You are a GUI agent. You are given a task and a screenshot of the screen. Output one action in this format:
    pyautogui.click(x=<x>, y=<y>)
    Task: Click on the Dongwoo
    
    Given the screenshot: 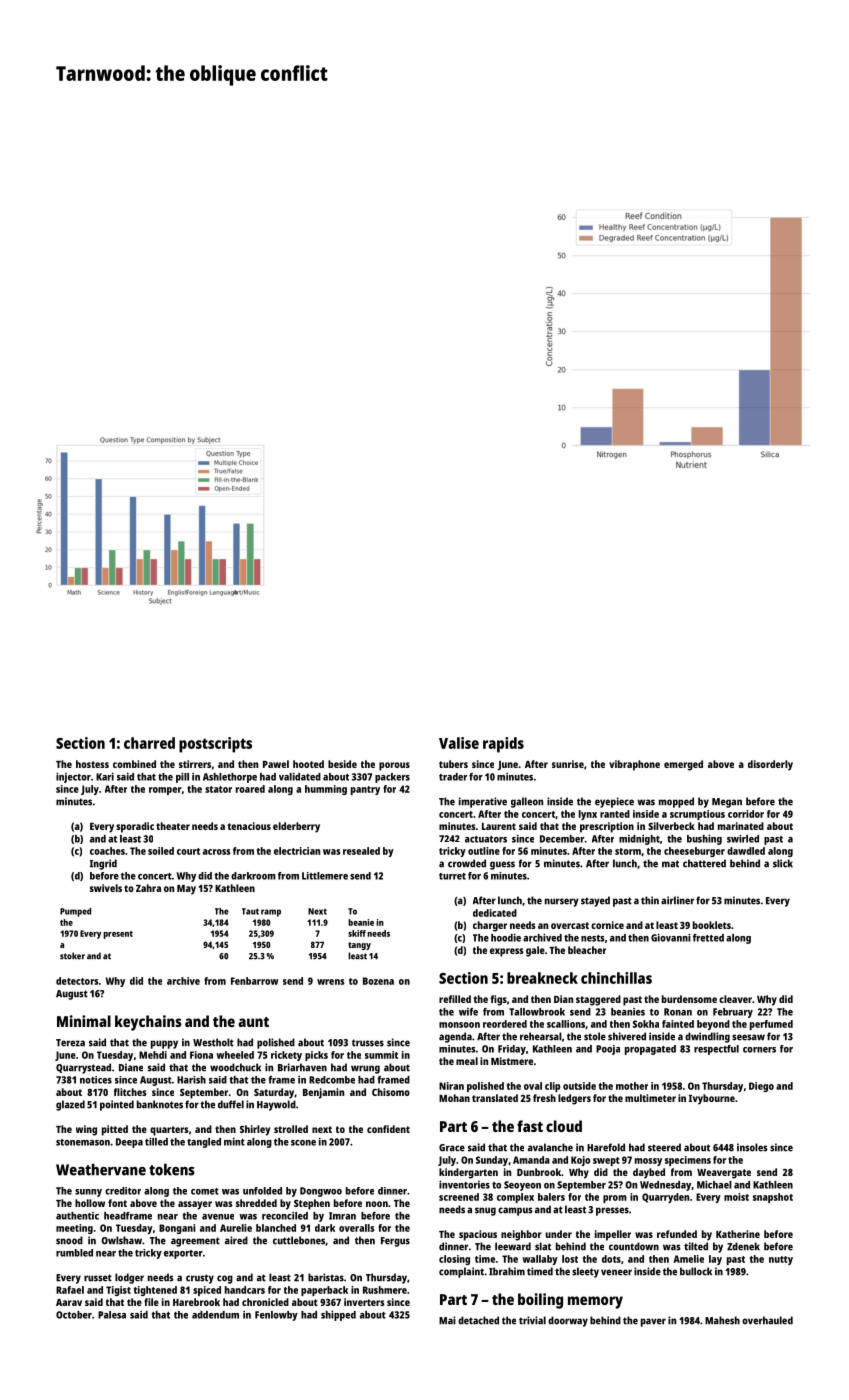 What is the action you would take?
    pyautogui.click(x=321, y=1192)
